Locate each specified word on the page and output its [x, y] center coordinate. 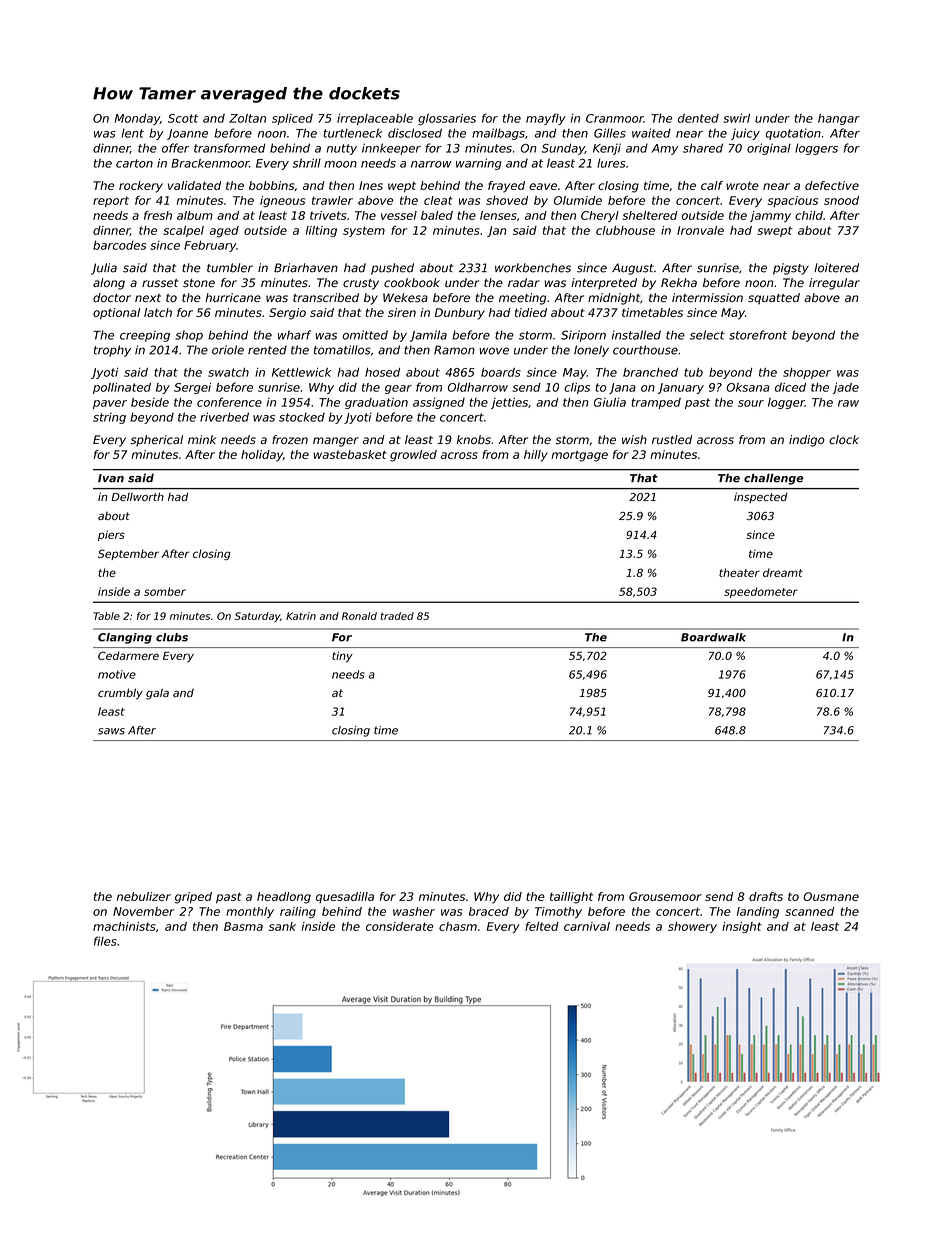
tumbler [230, 268]
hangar [839, 119]
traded [397, 616]
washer [414, 911]
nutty [341, 149]
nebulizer [144, 896]
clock [844, 439]
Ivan [111, 478]
